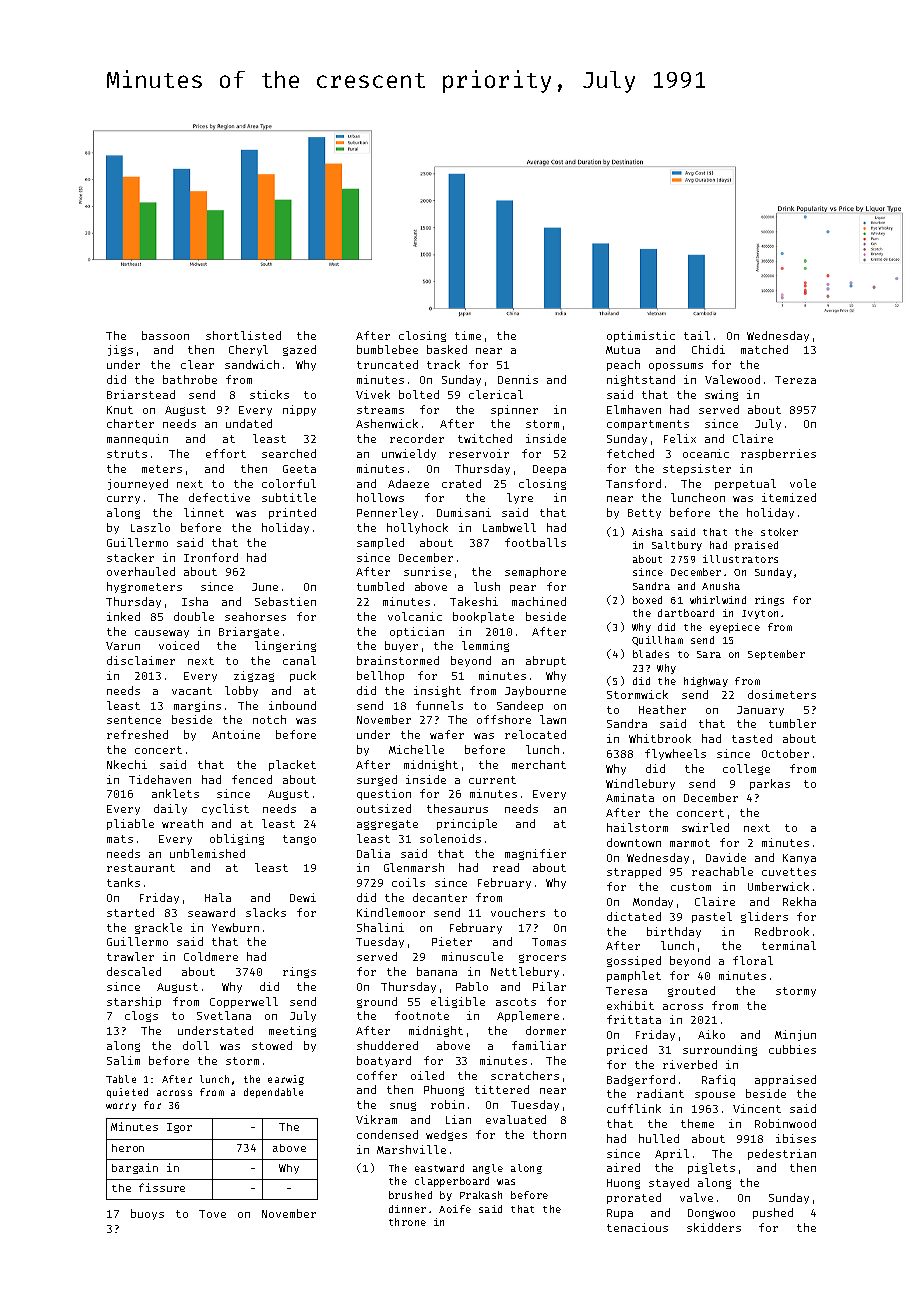  I want to click on dependable, so click(273, 1093).
